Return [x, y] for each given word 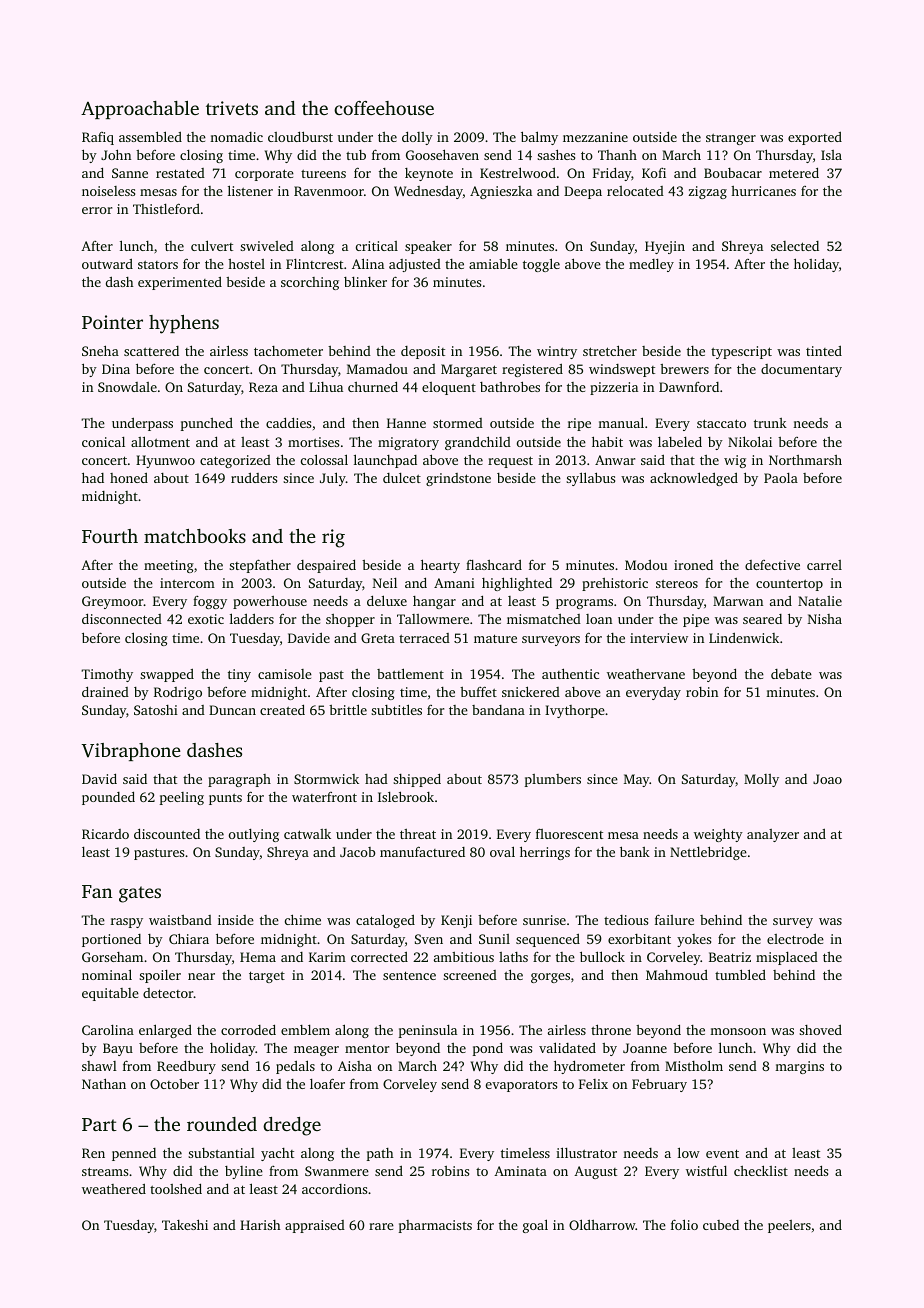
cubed [721, 1225]
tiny [239, 675]
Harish [260, 1225]
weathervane [646, 674]
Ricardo [105, 834]
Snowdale [127, 387]
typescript [741, 352]
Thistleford [166, 208]
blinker [365, 282]
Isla [831, 155]
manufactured [422, 851]
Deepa [583, 192]
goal [535, 1226]
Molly [761, 780]
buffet [478, 691]
